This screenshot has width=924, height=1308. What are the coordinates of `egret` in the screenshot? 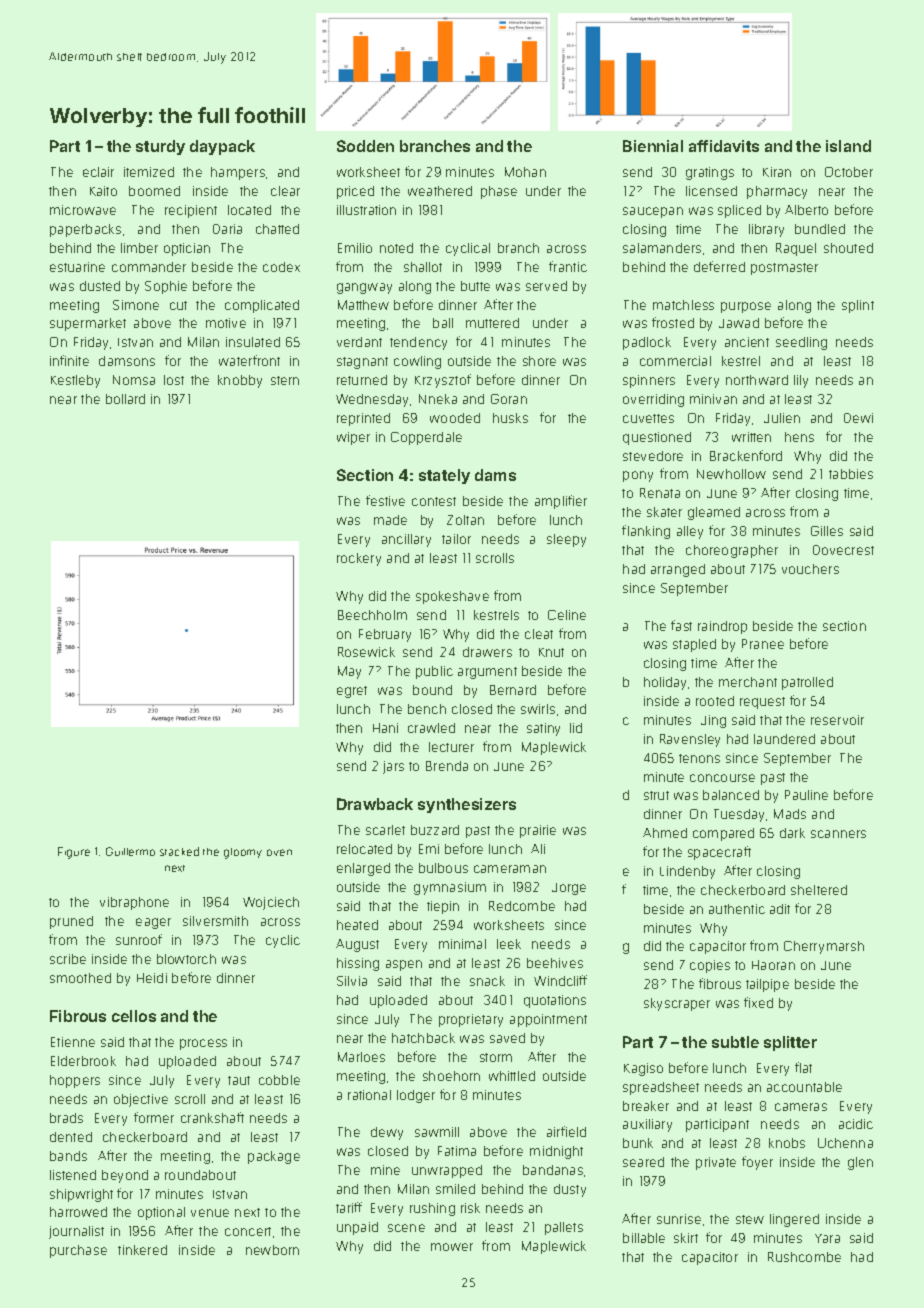 It's located at (352, 692).
